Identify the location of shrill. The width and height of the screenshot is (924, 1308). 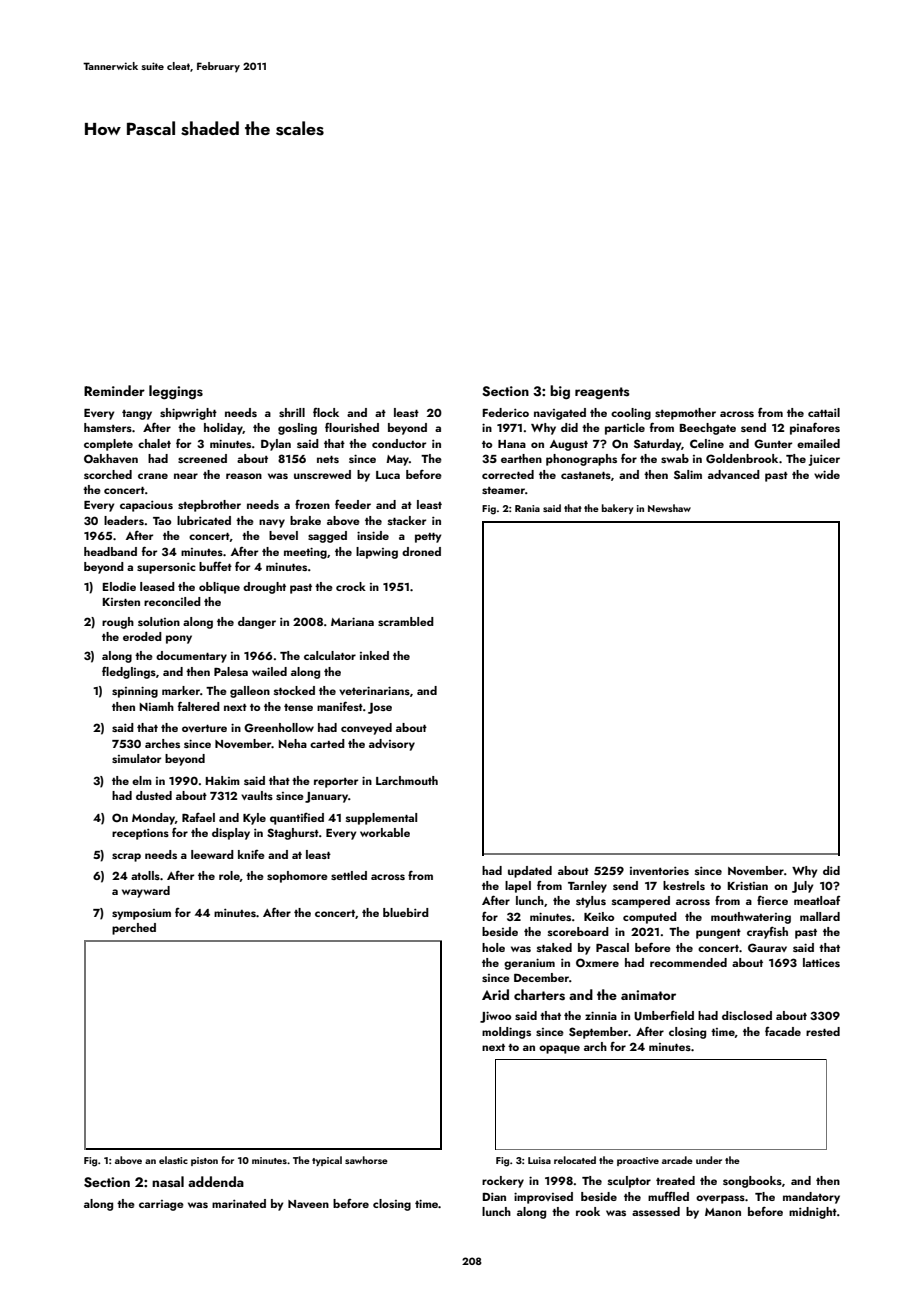
(292, 412).
